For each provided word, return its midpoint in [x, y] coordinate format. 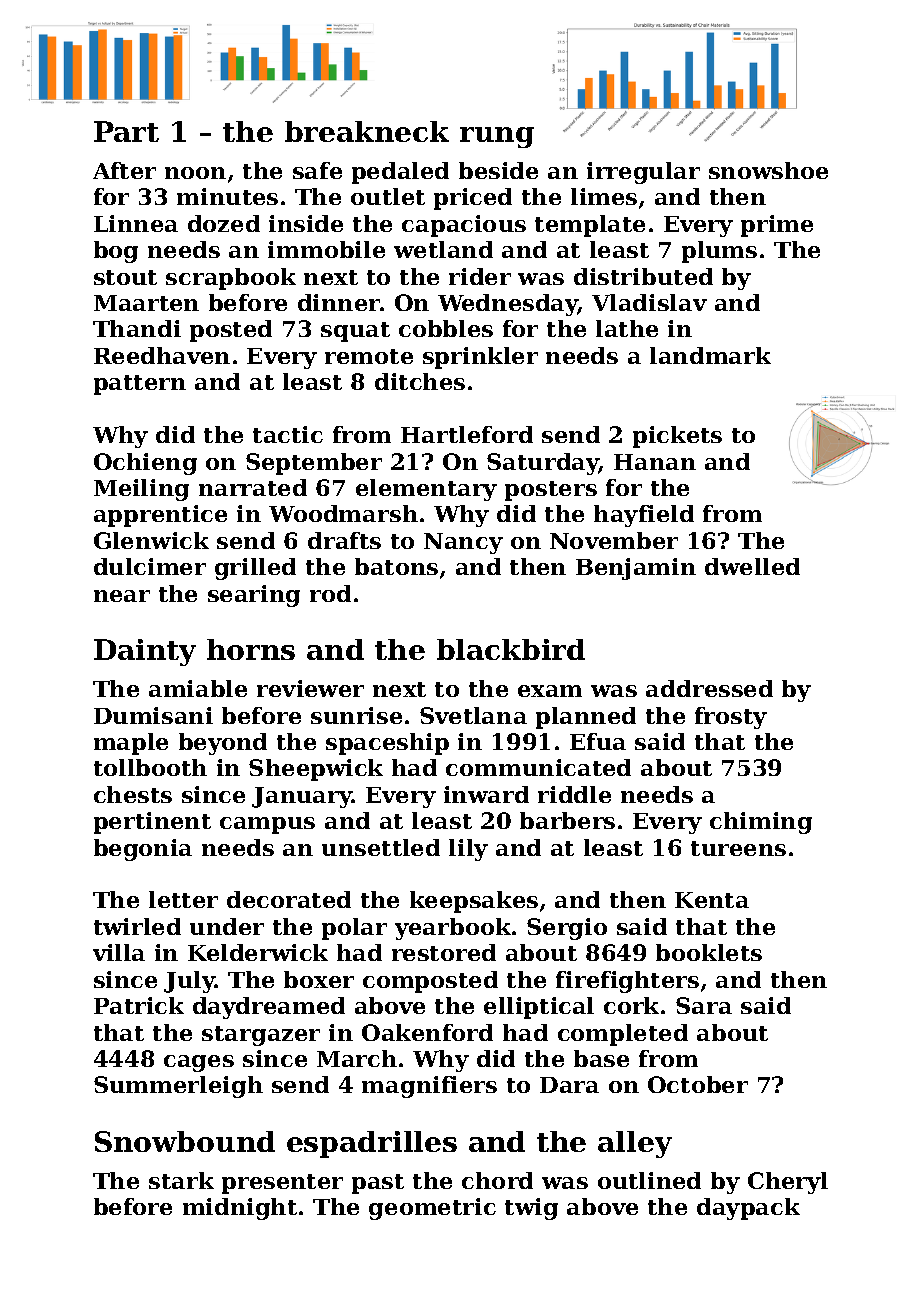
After [124, 170]
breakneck [367, 131]
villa [119, 952]
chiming [761, 823]
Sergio [567, 929]
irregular [643, 173]
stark [181, 1180]
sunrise [356, 715]
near [122, 596]
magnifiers [429, 1087]
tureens [738, 848]
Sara [704, 1005]
